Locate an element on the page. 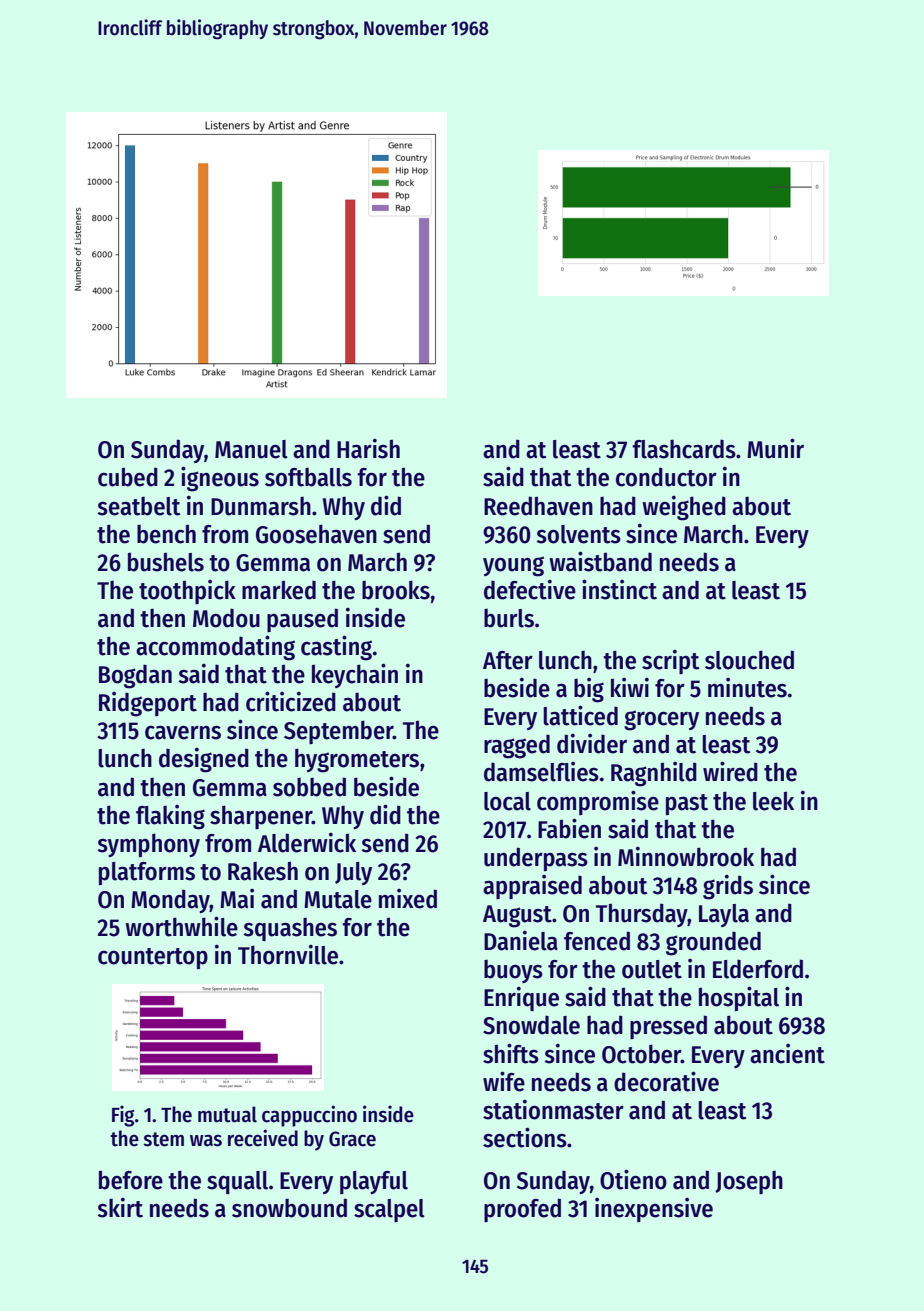 This document has width=924, height=1311. Elderford is located at coordinates (758, 969).
